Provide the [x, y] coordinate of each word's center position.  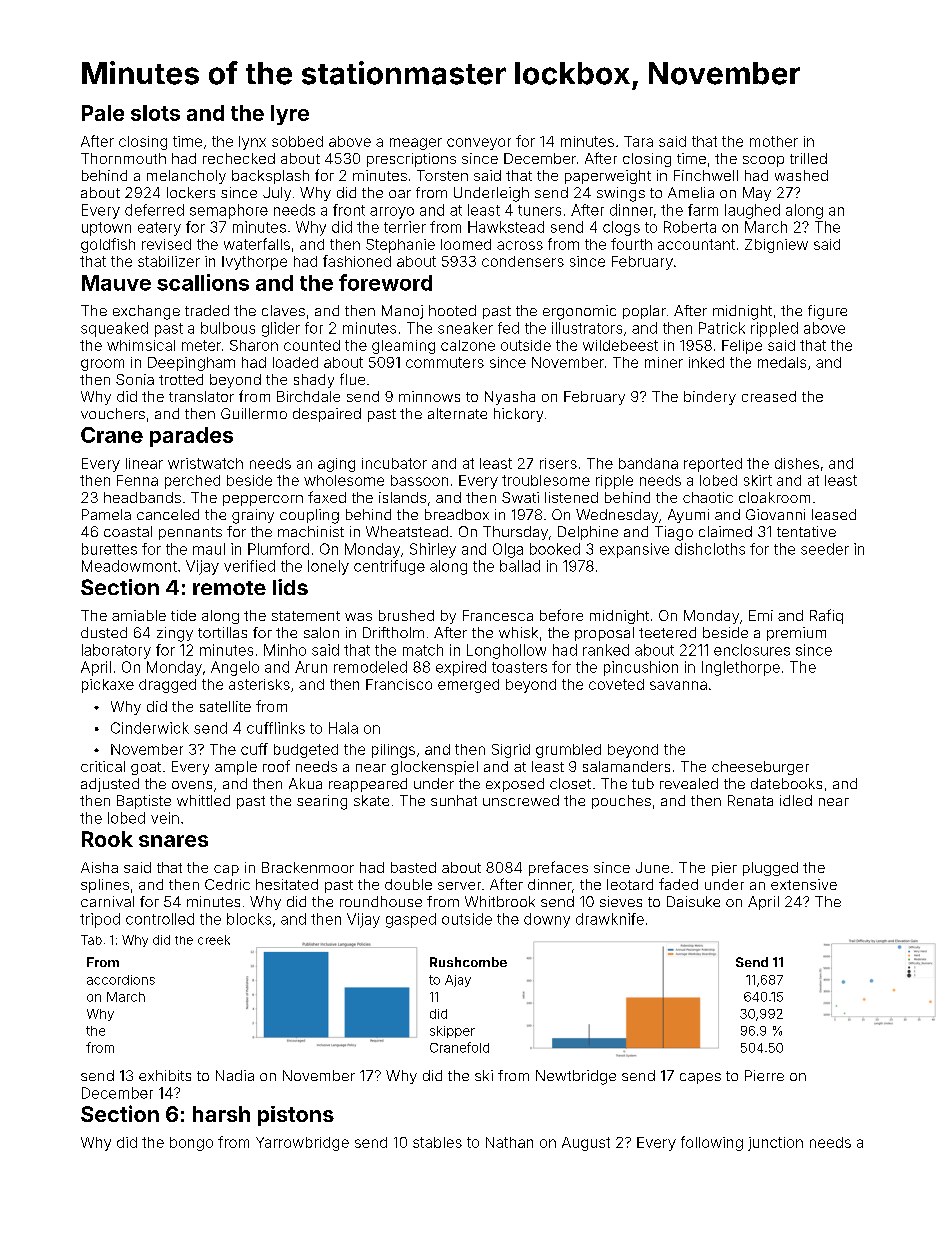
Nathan [509, 1142]
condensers [523, 261]
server [459, 886]
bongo [191, 1144]
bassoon [419, 480]
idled [796, 800]
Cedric [227, 884]
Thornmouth [123, 158]
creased [769, 396]
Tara [638, 141]
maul [209, 549]
